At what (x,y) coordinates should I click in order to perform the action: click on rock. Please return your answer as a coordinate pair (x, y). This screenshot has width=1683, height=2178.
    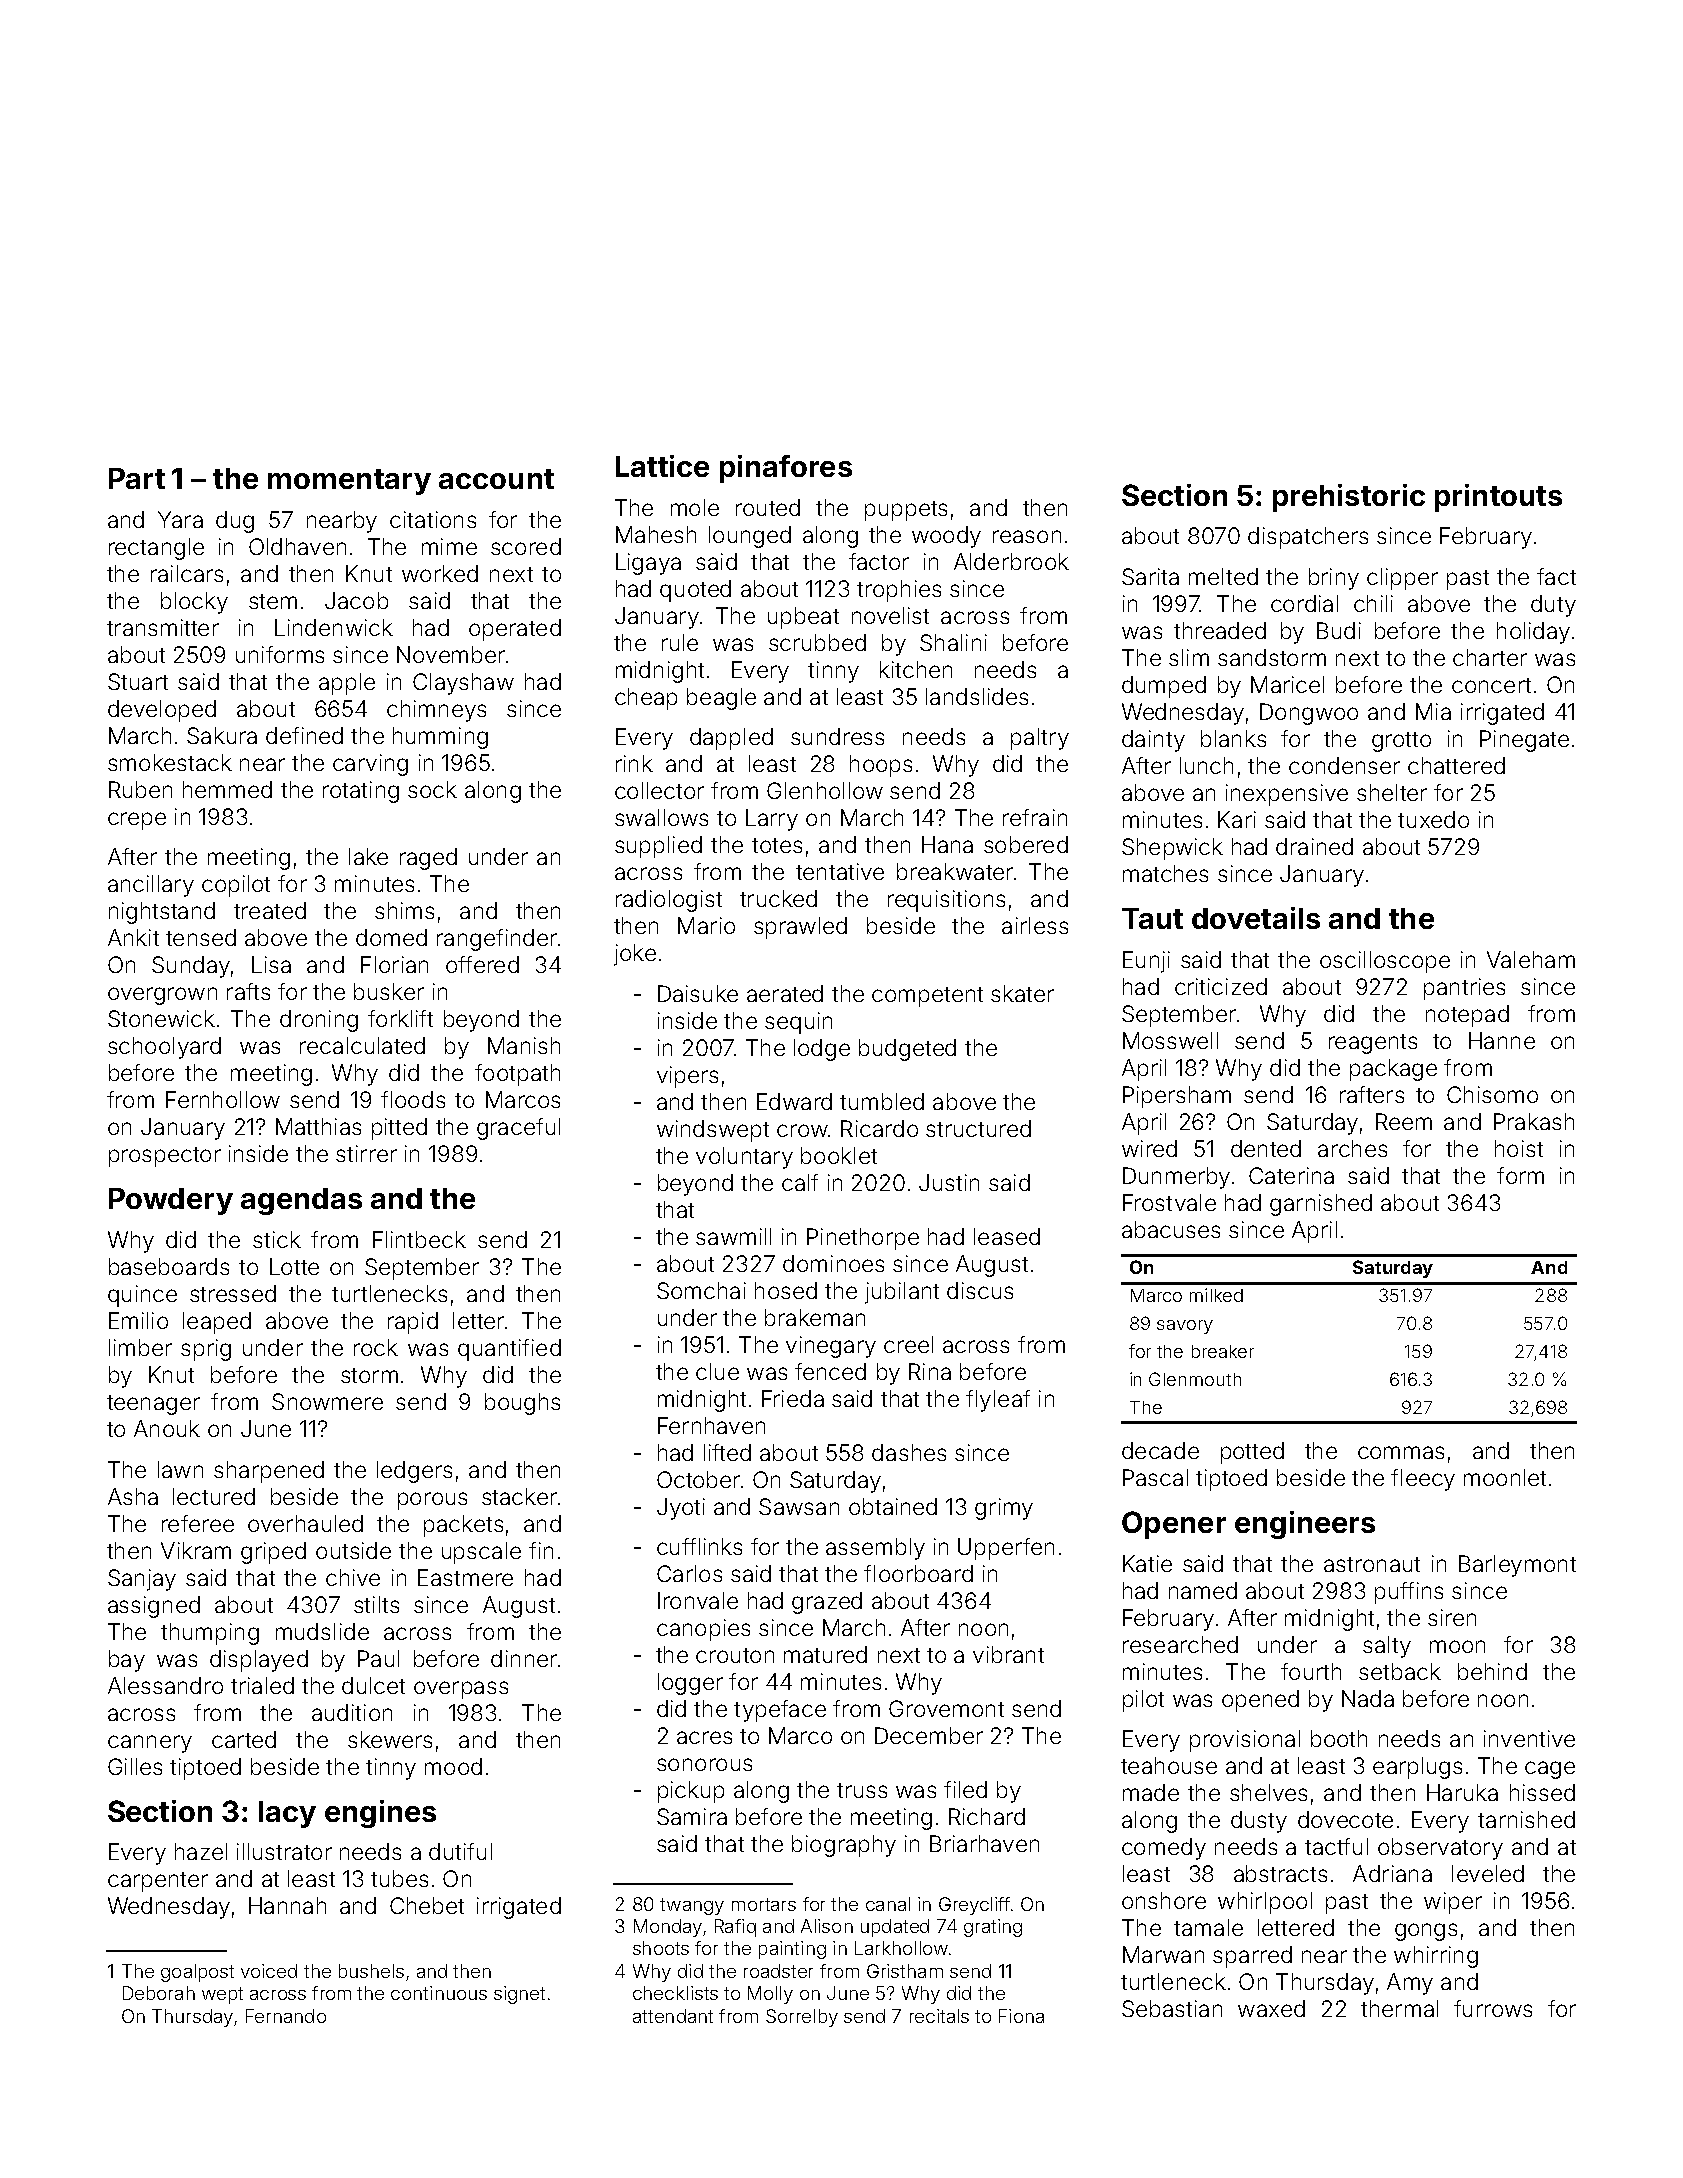
    Looking at the image, I should click on (376, 1347).
